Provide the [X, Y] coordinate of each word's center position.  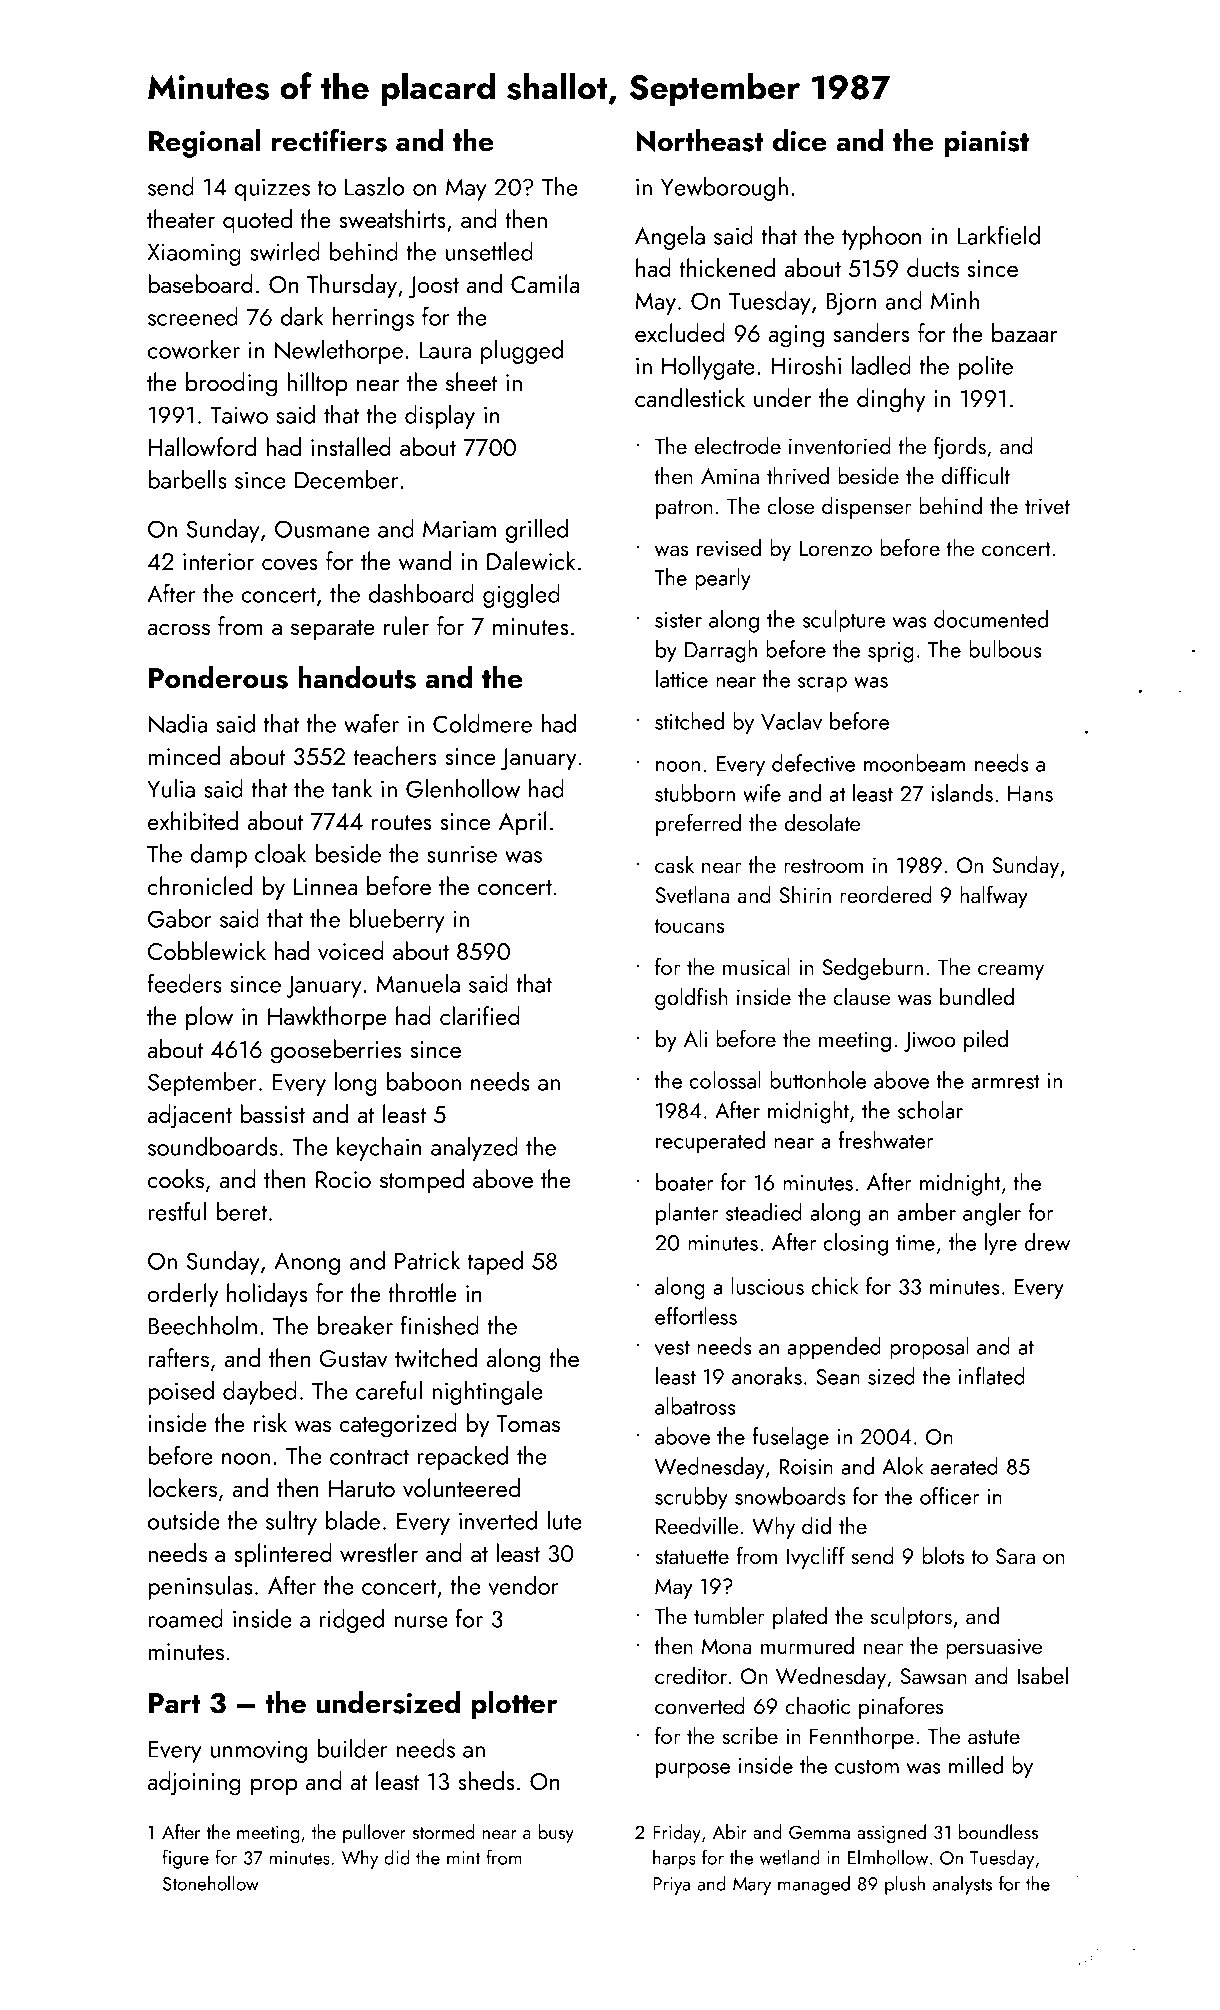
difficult [976, 475]
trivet [1047, 506]
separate [333, 630]
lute [565, 1520]
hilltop [318, 384]
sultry [291, 1523]
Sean [838, 1377]
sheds [486, 1780]
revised [729, 548]
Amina [730, 476]
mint [463, 1858]
